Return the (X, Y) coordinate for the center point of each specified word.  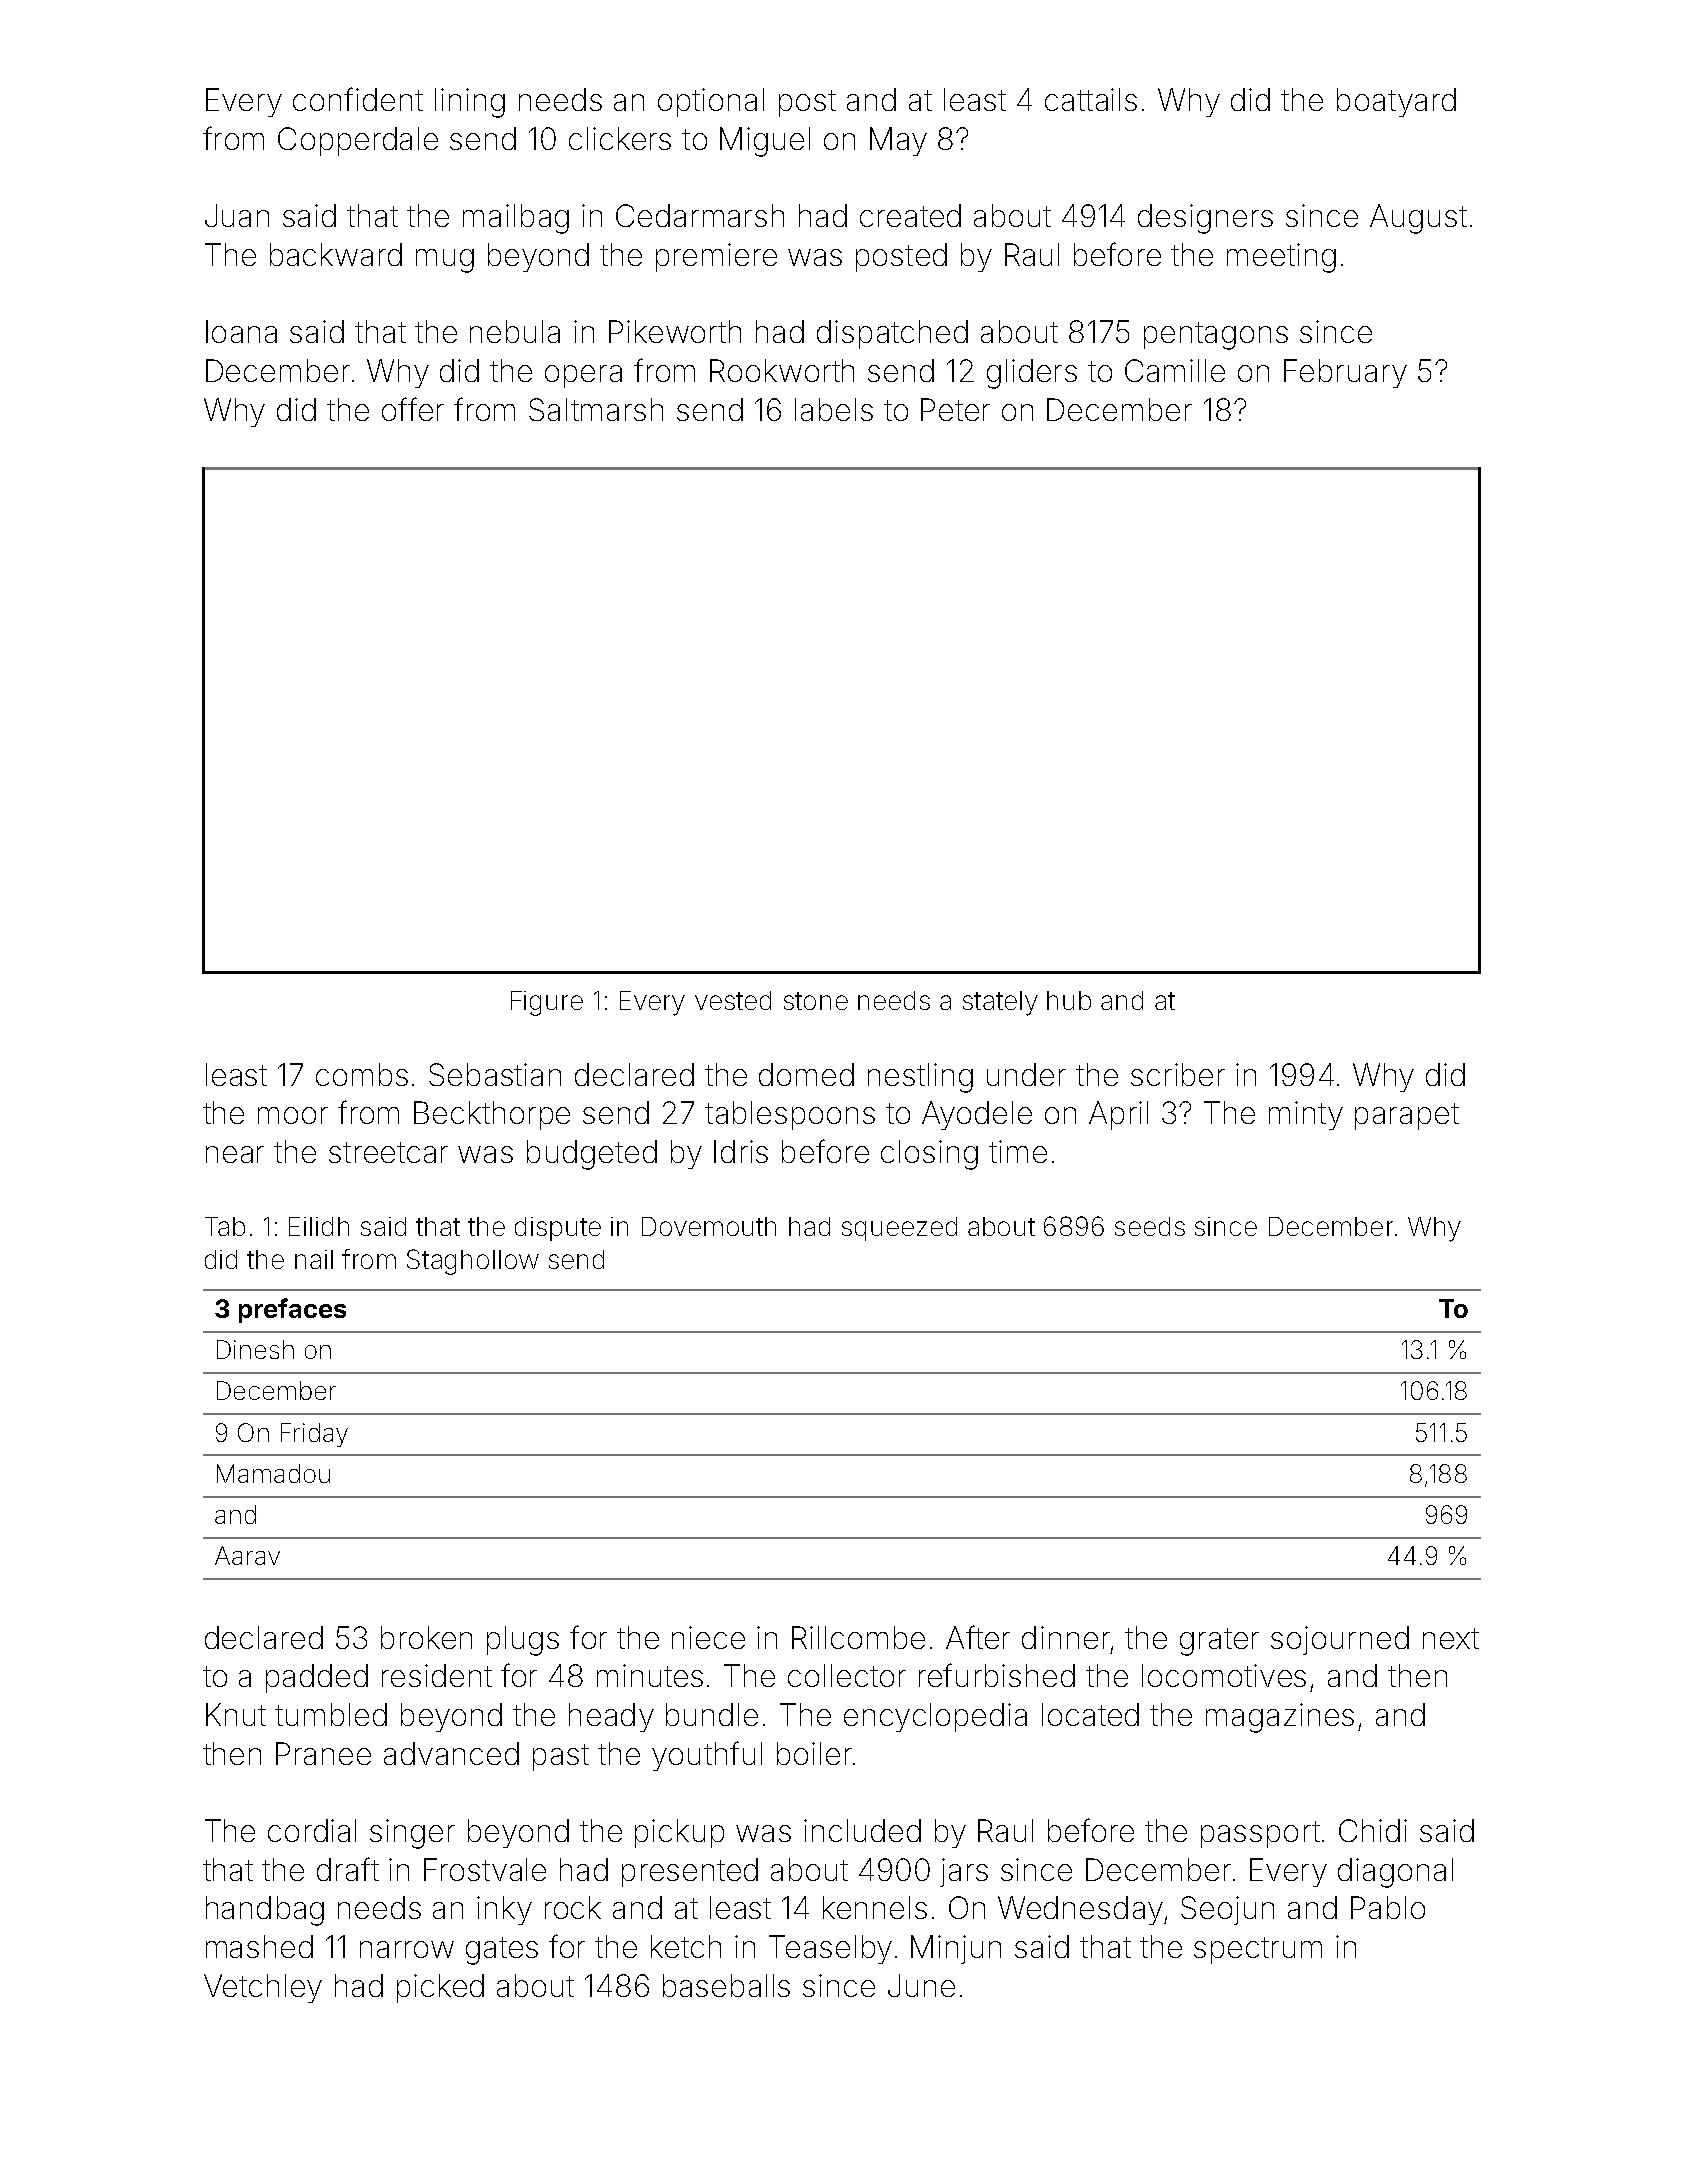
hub (1069, 1000)
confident (358, 99)
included (862, 1830)
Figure (547, 1003)
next (1451, 1638)
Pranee (323, 1753)
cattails (1091, 99)
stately (1000, 1003)
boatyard (1396, 102)
